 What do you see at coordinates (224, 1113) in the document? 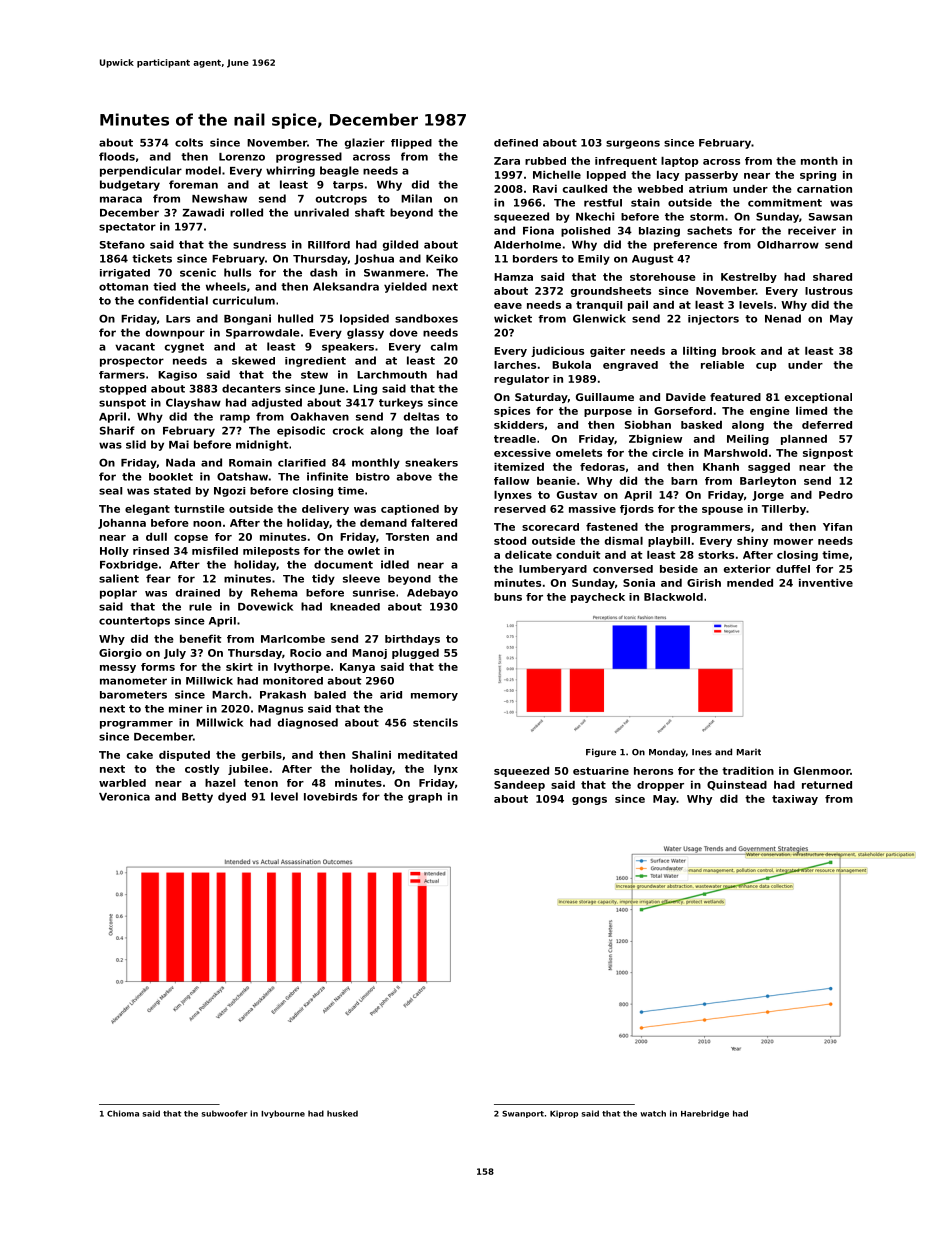
I see `subwoofer` at bounding box center [224, 1113].
